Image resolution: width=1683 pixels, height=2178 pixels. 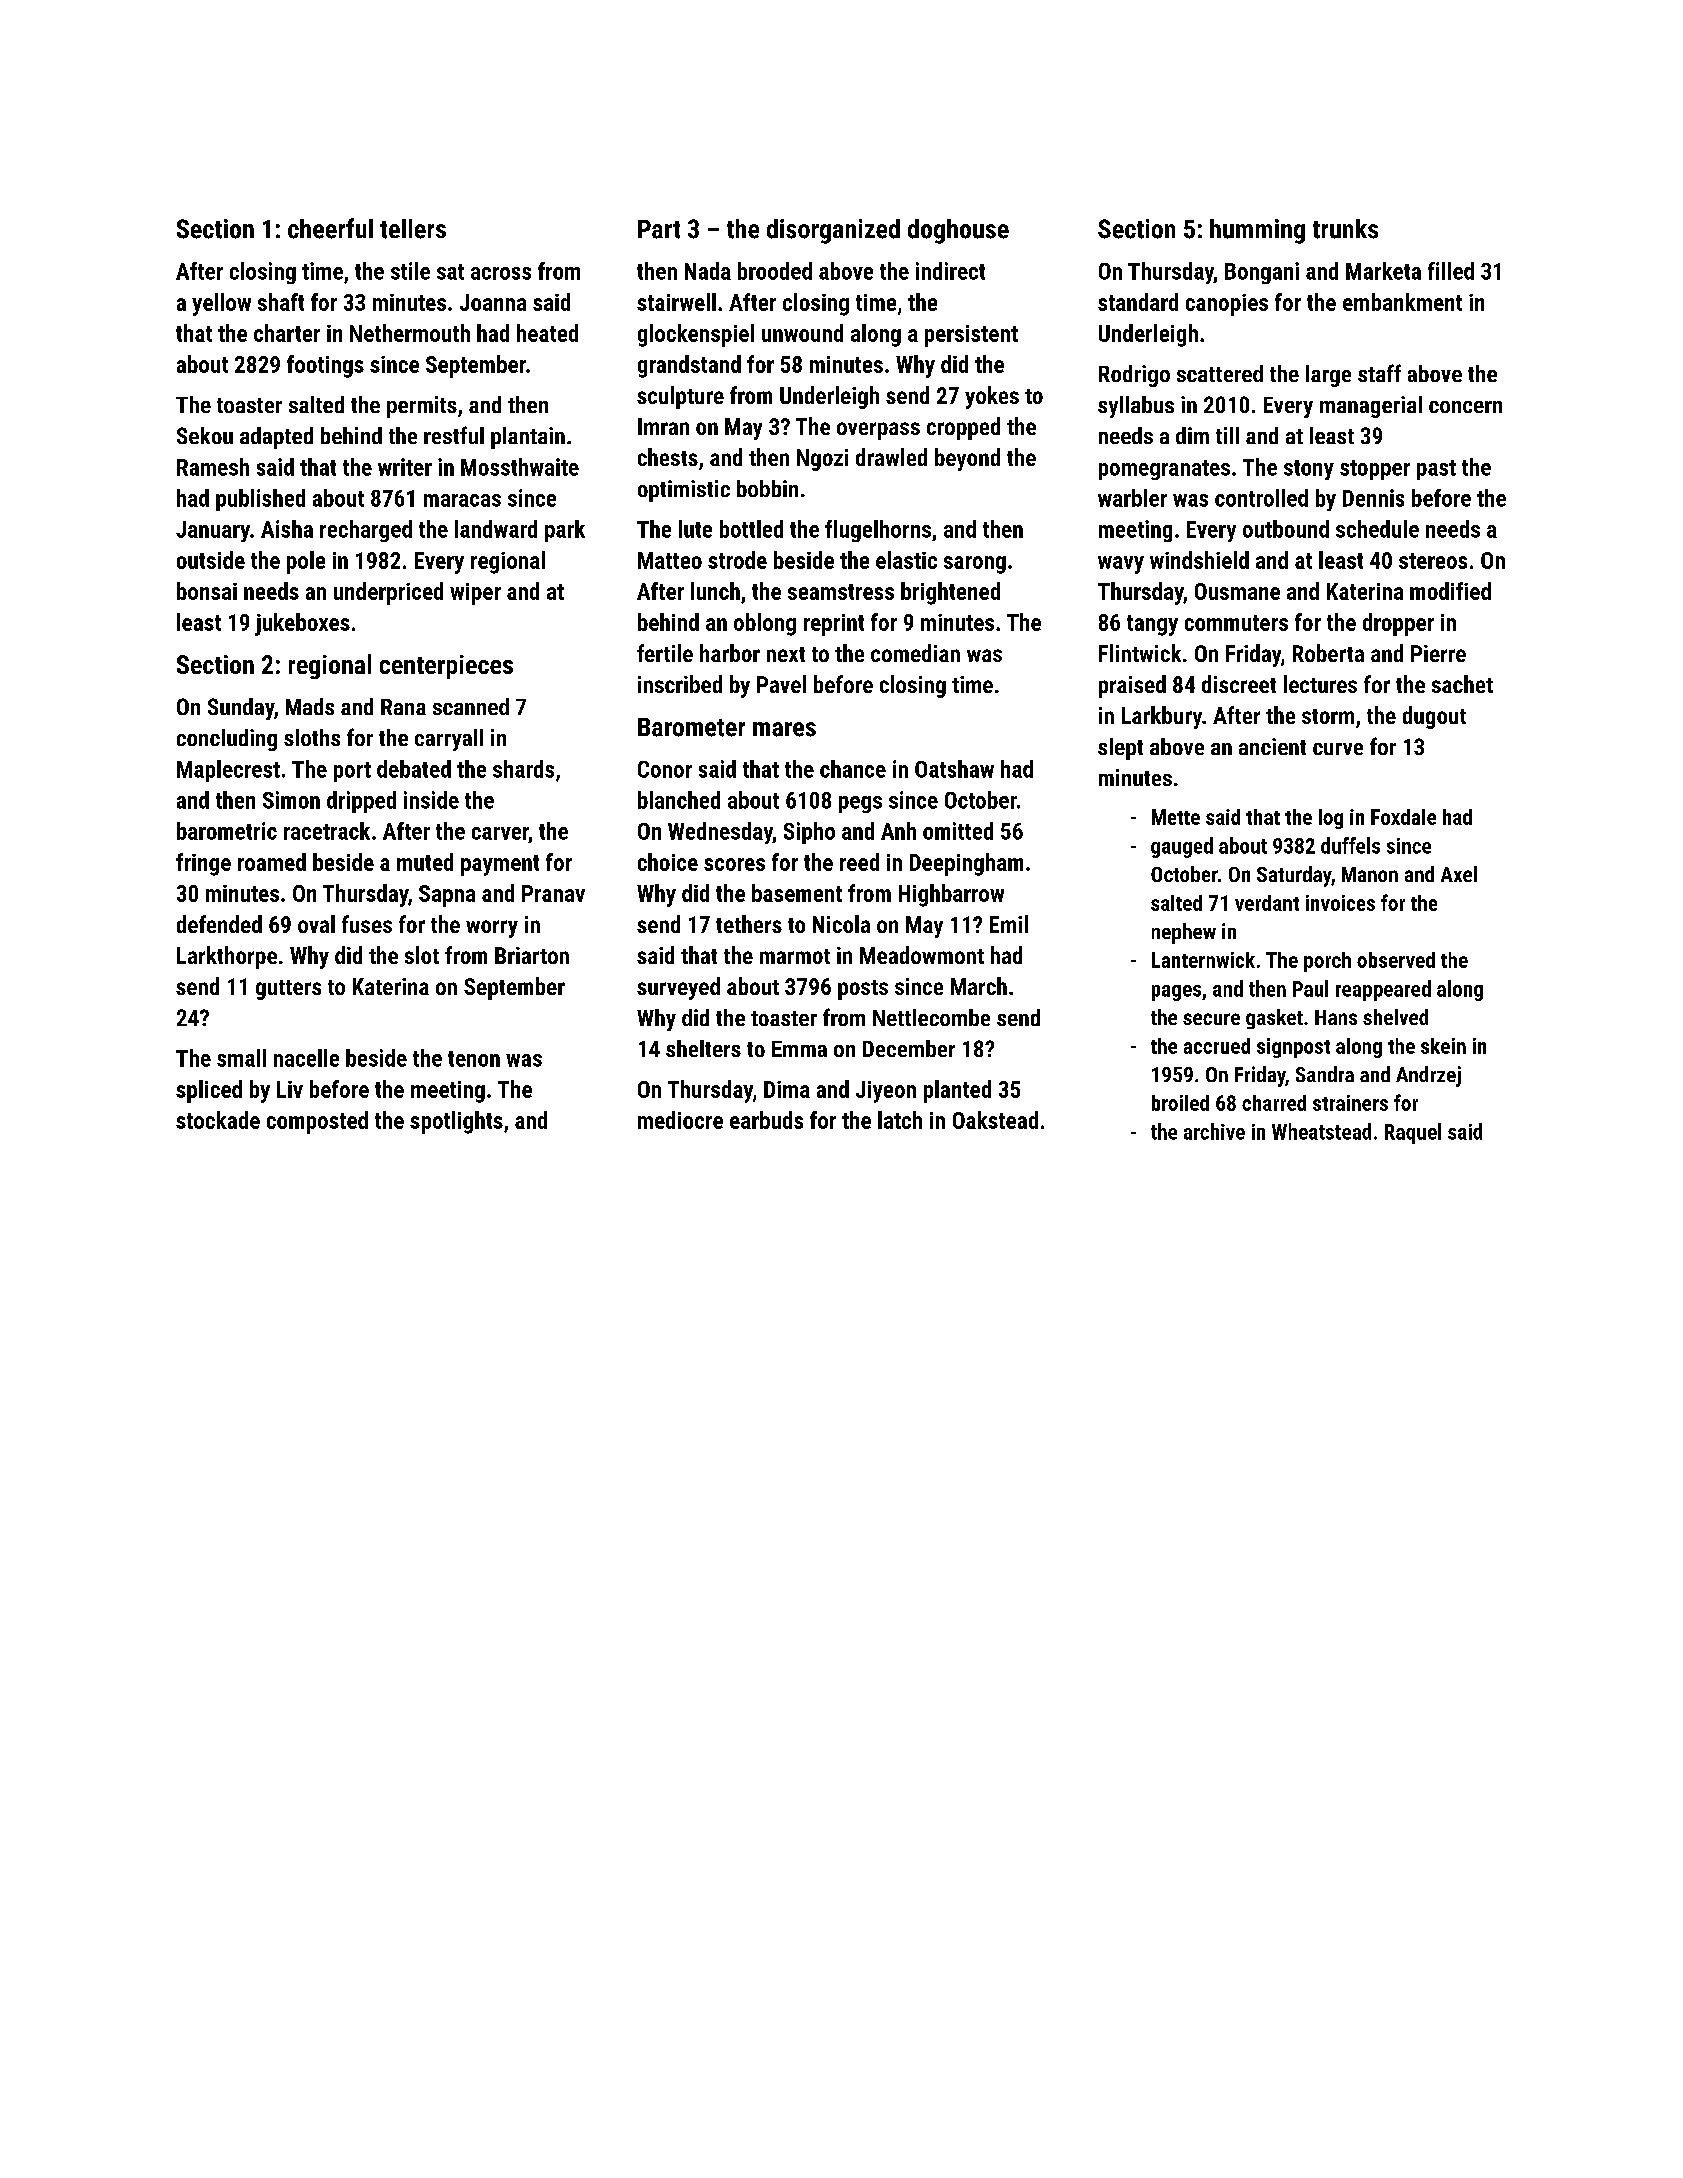 What do you see at coordinates (500, 833) in the image?
I see `carver` at bounding box center [500, 833].
